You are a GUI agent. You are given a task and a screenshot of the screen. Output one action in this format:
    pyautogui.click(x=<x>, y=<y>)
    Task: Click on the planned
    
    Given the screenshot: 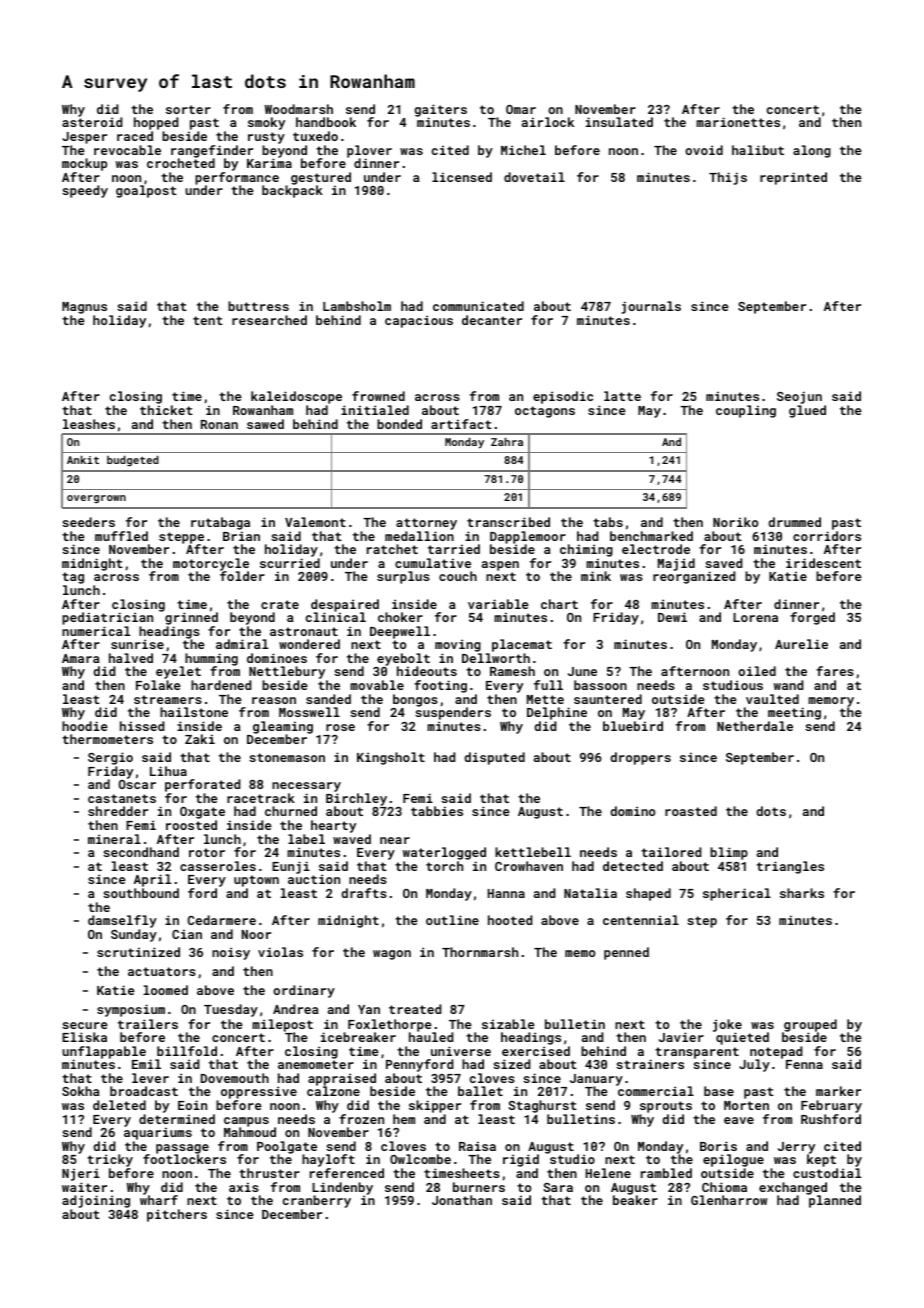 What is the action you would take?
    pyautogui.click(x=835, y=1201)
